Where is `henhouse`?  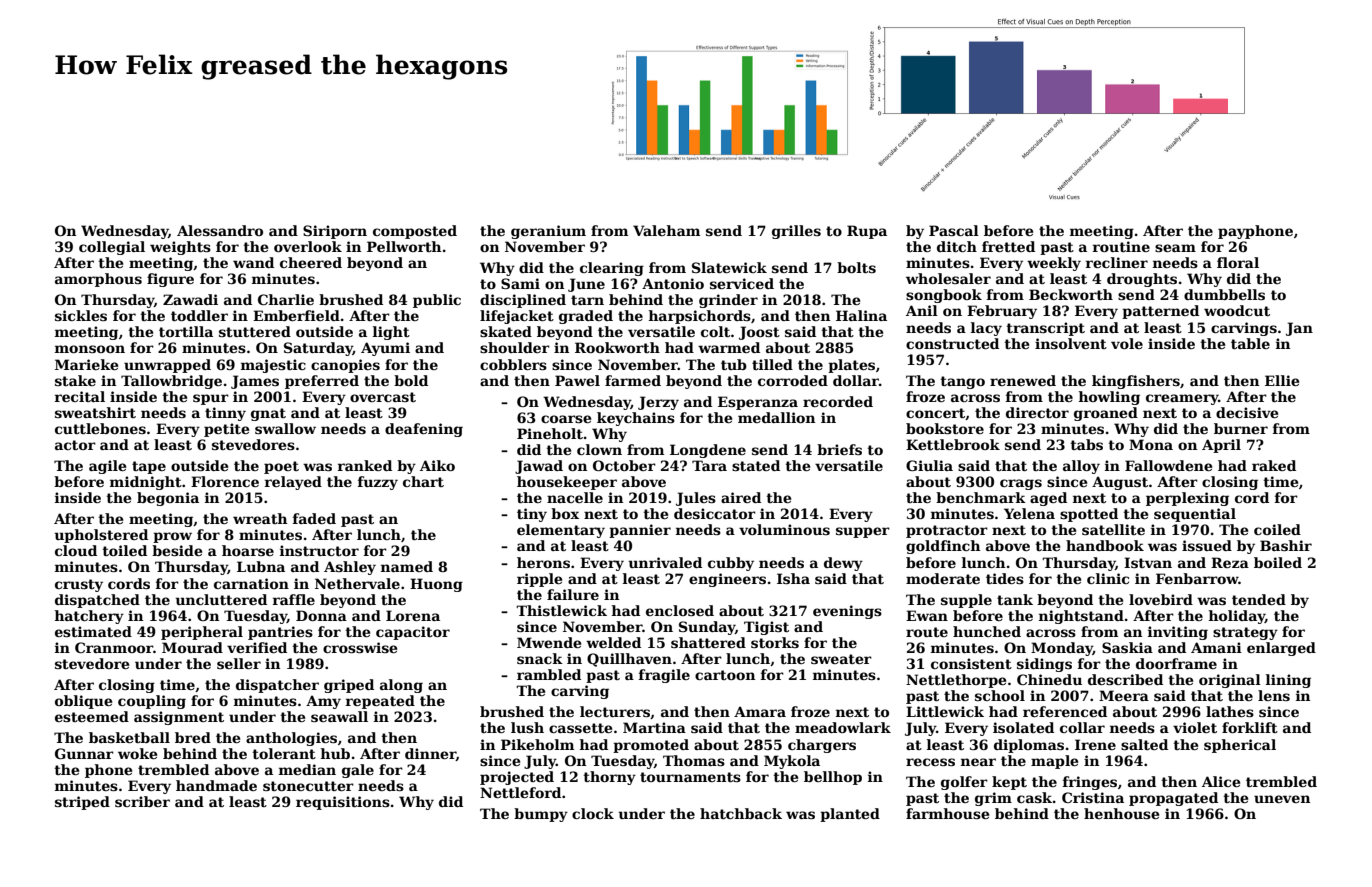 henhouse is located at coordinates (1121, 813).
